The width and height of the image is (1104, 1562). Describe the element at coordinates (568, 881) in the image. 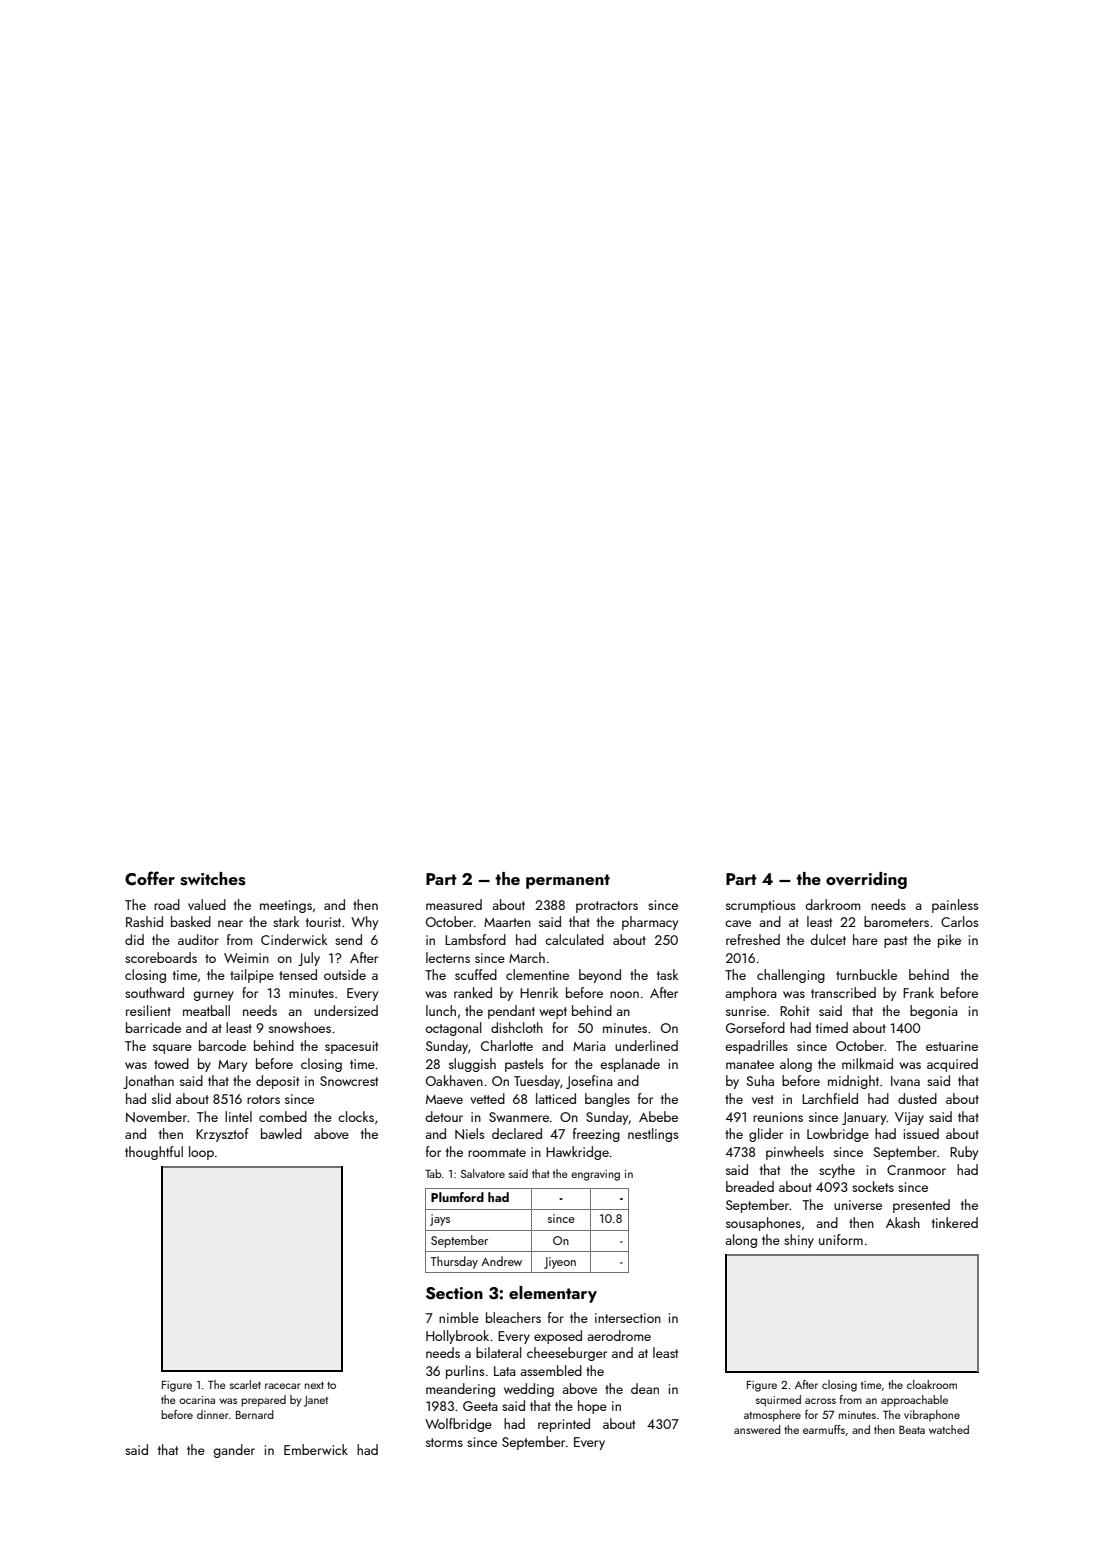

I see `permanent` at that location.
